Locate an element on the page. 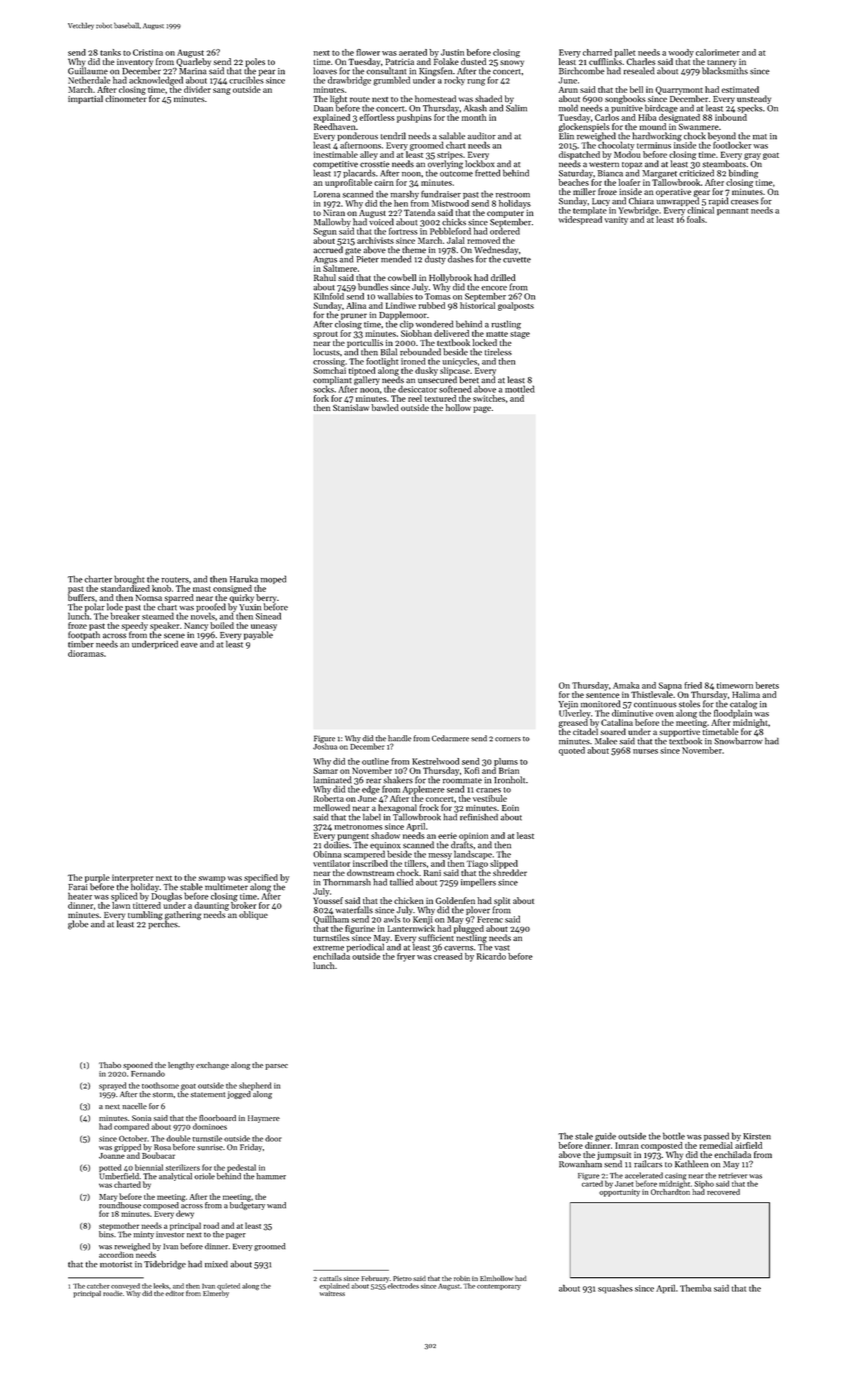 The height and width of the document is (1400, 849). pruner is located at coordinates (354, 316).
